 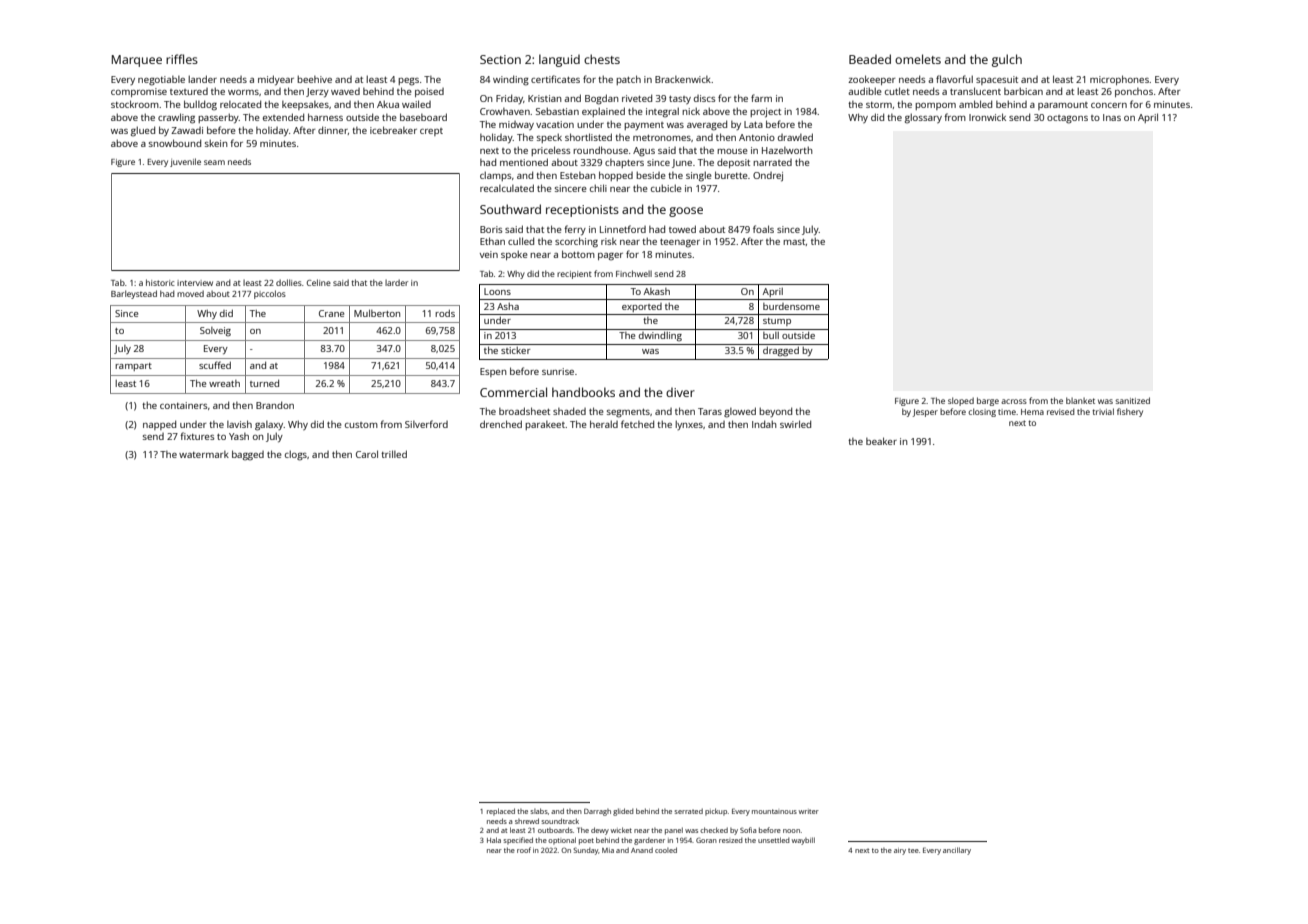 I want to click on mountainous, so click(x=774, y=811).
